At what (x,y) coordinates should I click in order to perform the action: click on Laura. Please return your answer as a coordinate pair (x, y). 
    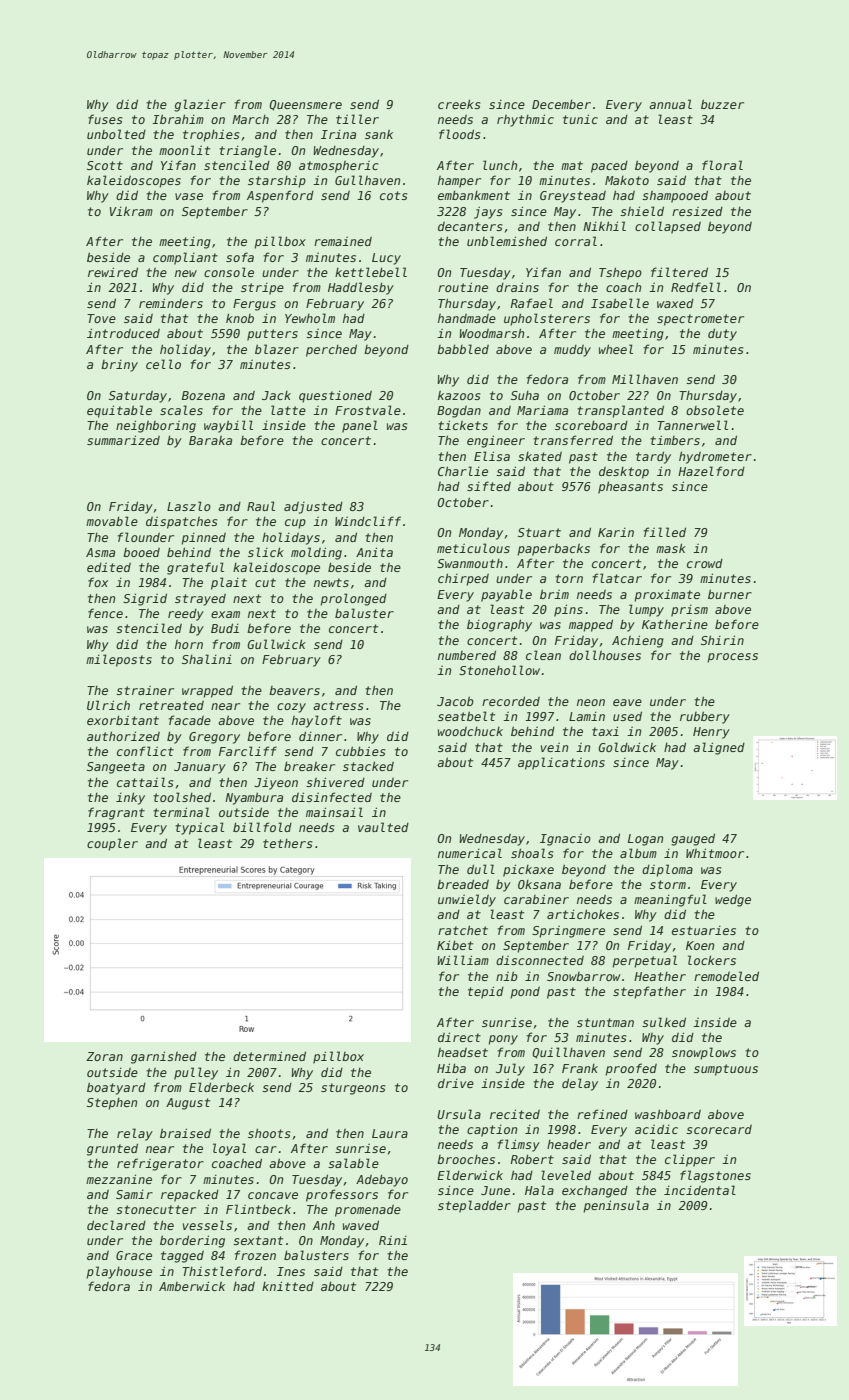
    Looking at the image, I should click on (390, 1133).
